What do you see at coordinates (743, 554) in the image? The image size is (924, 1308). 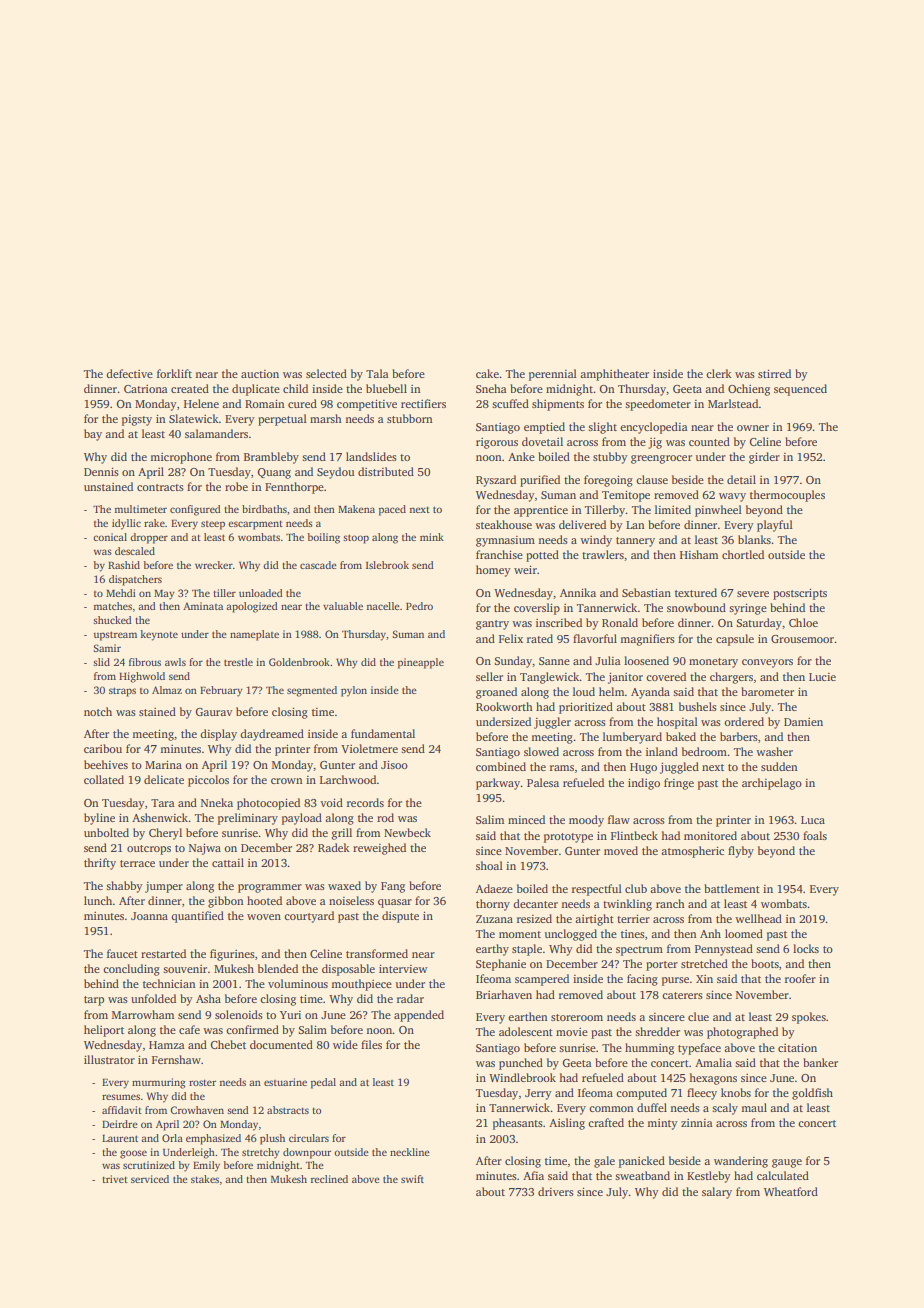 I see `chortled` at bounding box center [743, 554].
